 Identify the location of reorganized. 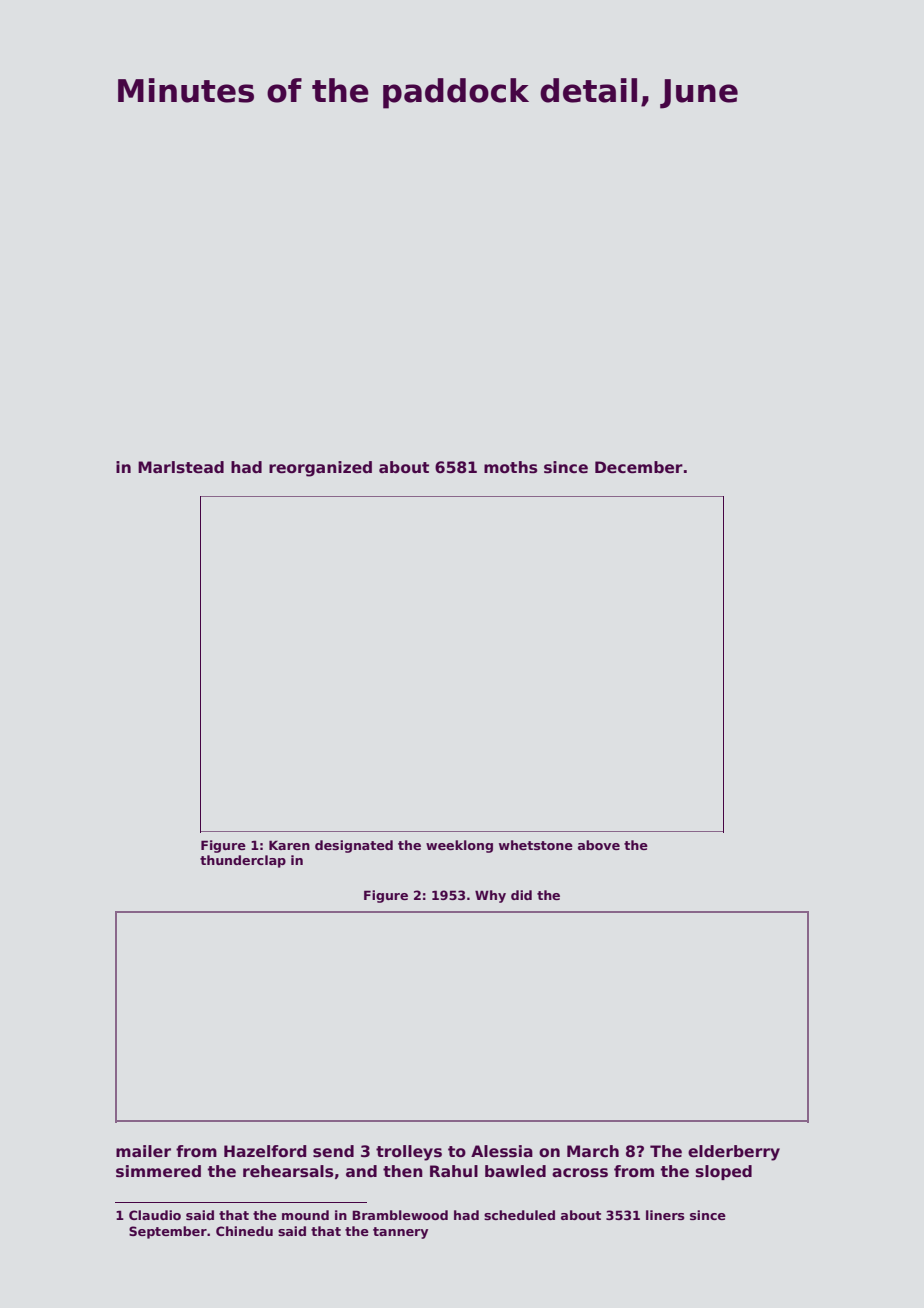
(320, 469).
